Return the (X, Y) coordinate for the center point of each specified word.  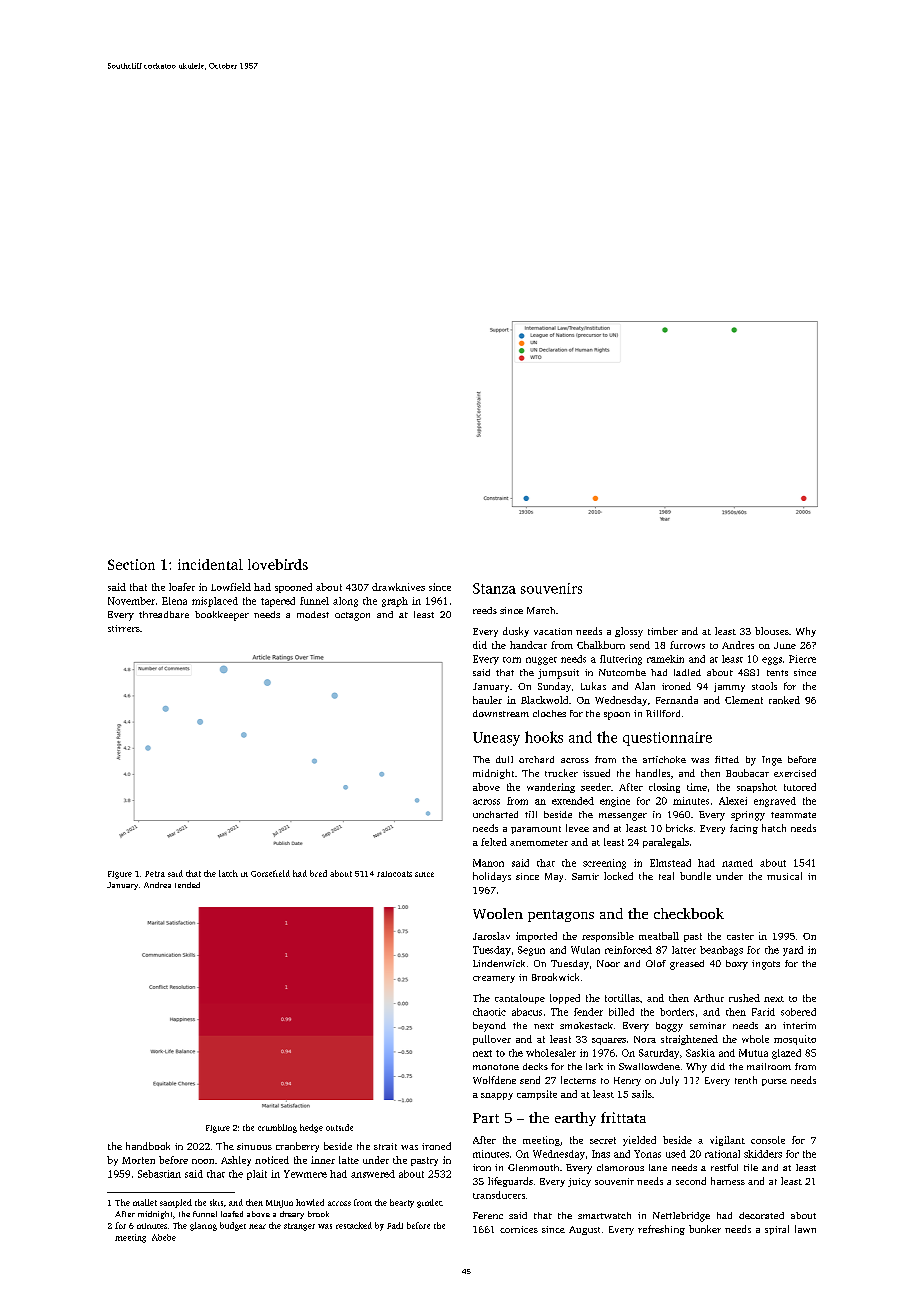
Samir (585, 876)
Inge (772, 761)
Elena (174, 601)
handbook (148, 1146)
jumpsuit (558, 674)
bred (318, 873)
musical (784, 876)
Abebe (164, 1237)
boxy (737, 965)
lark (594, 1066)
